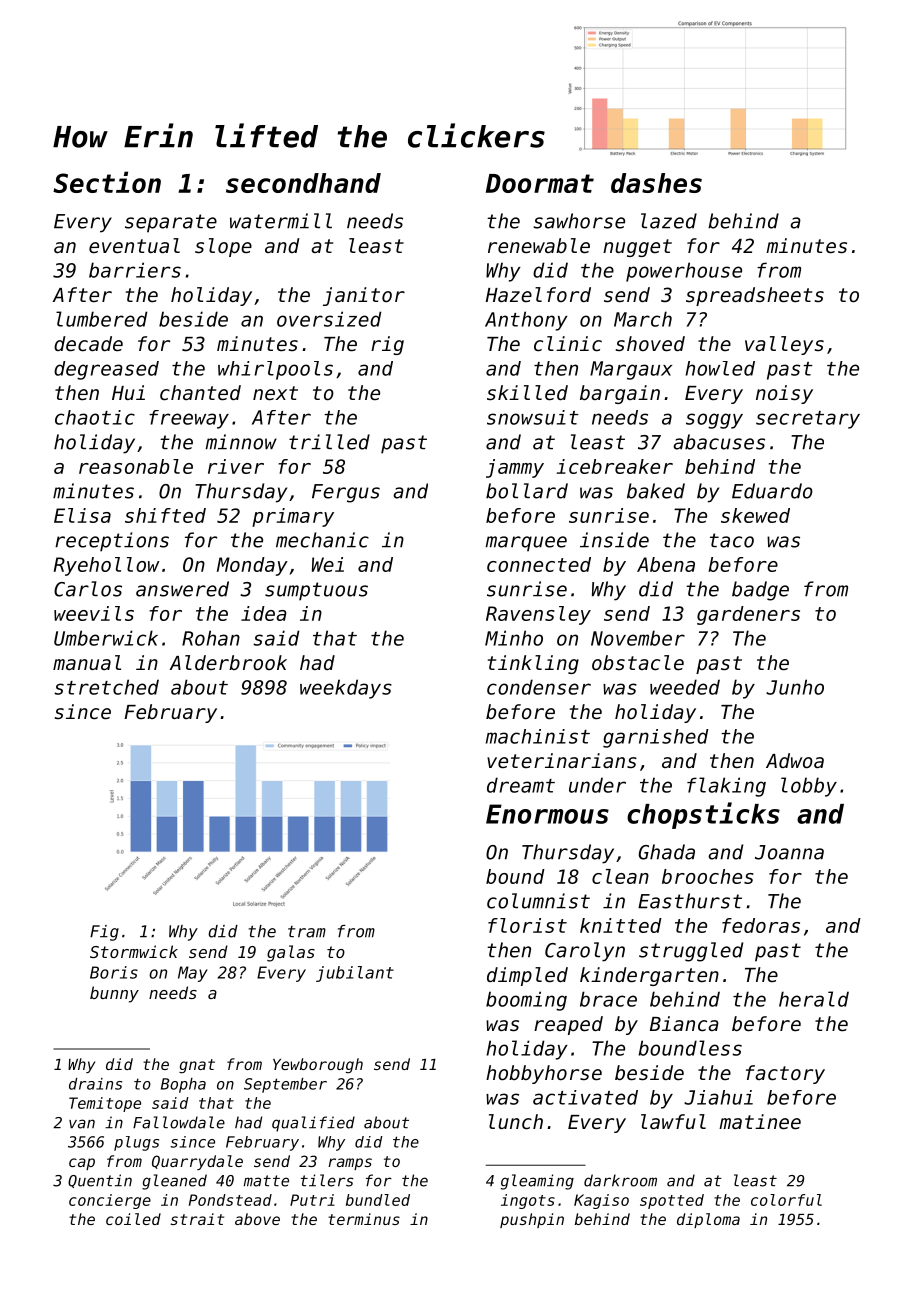 The width and height of the screenshot is (924, 1314). What do you see at coordinates (537, 1182) in the screenshot?
I see `gleaming` at bounding box center [537, 1182].
